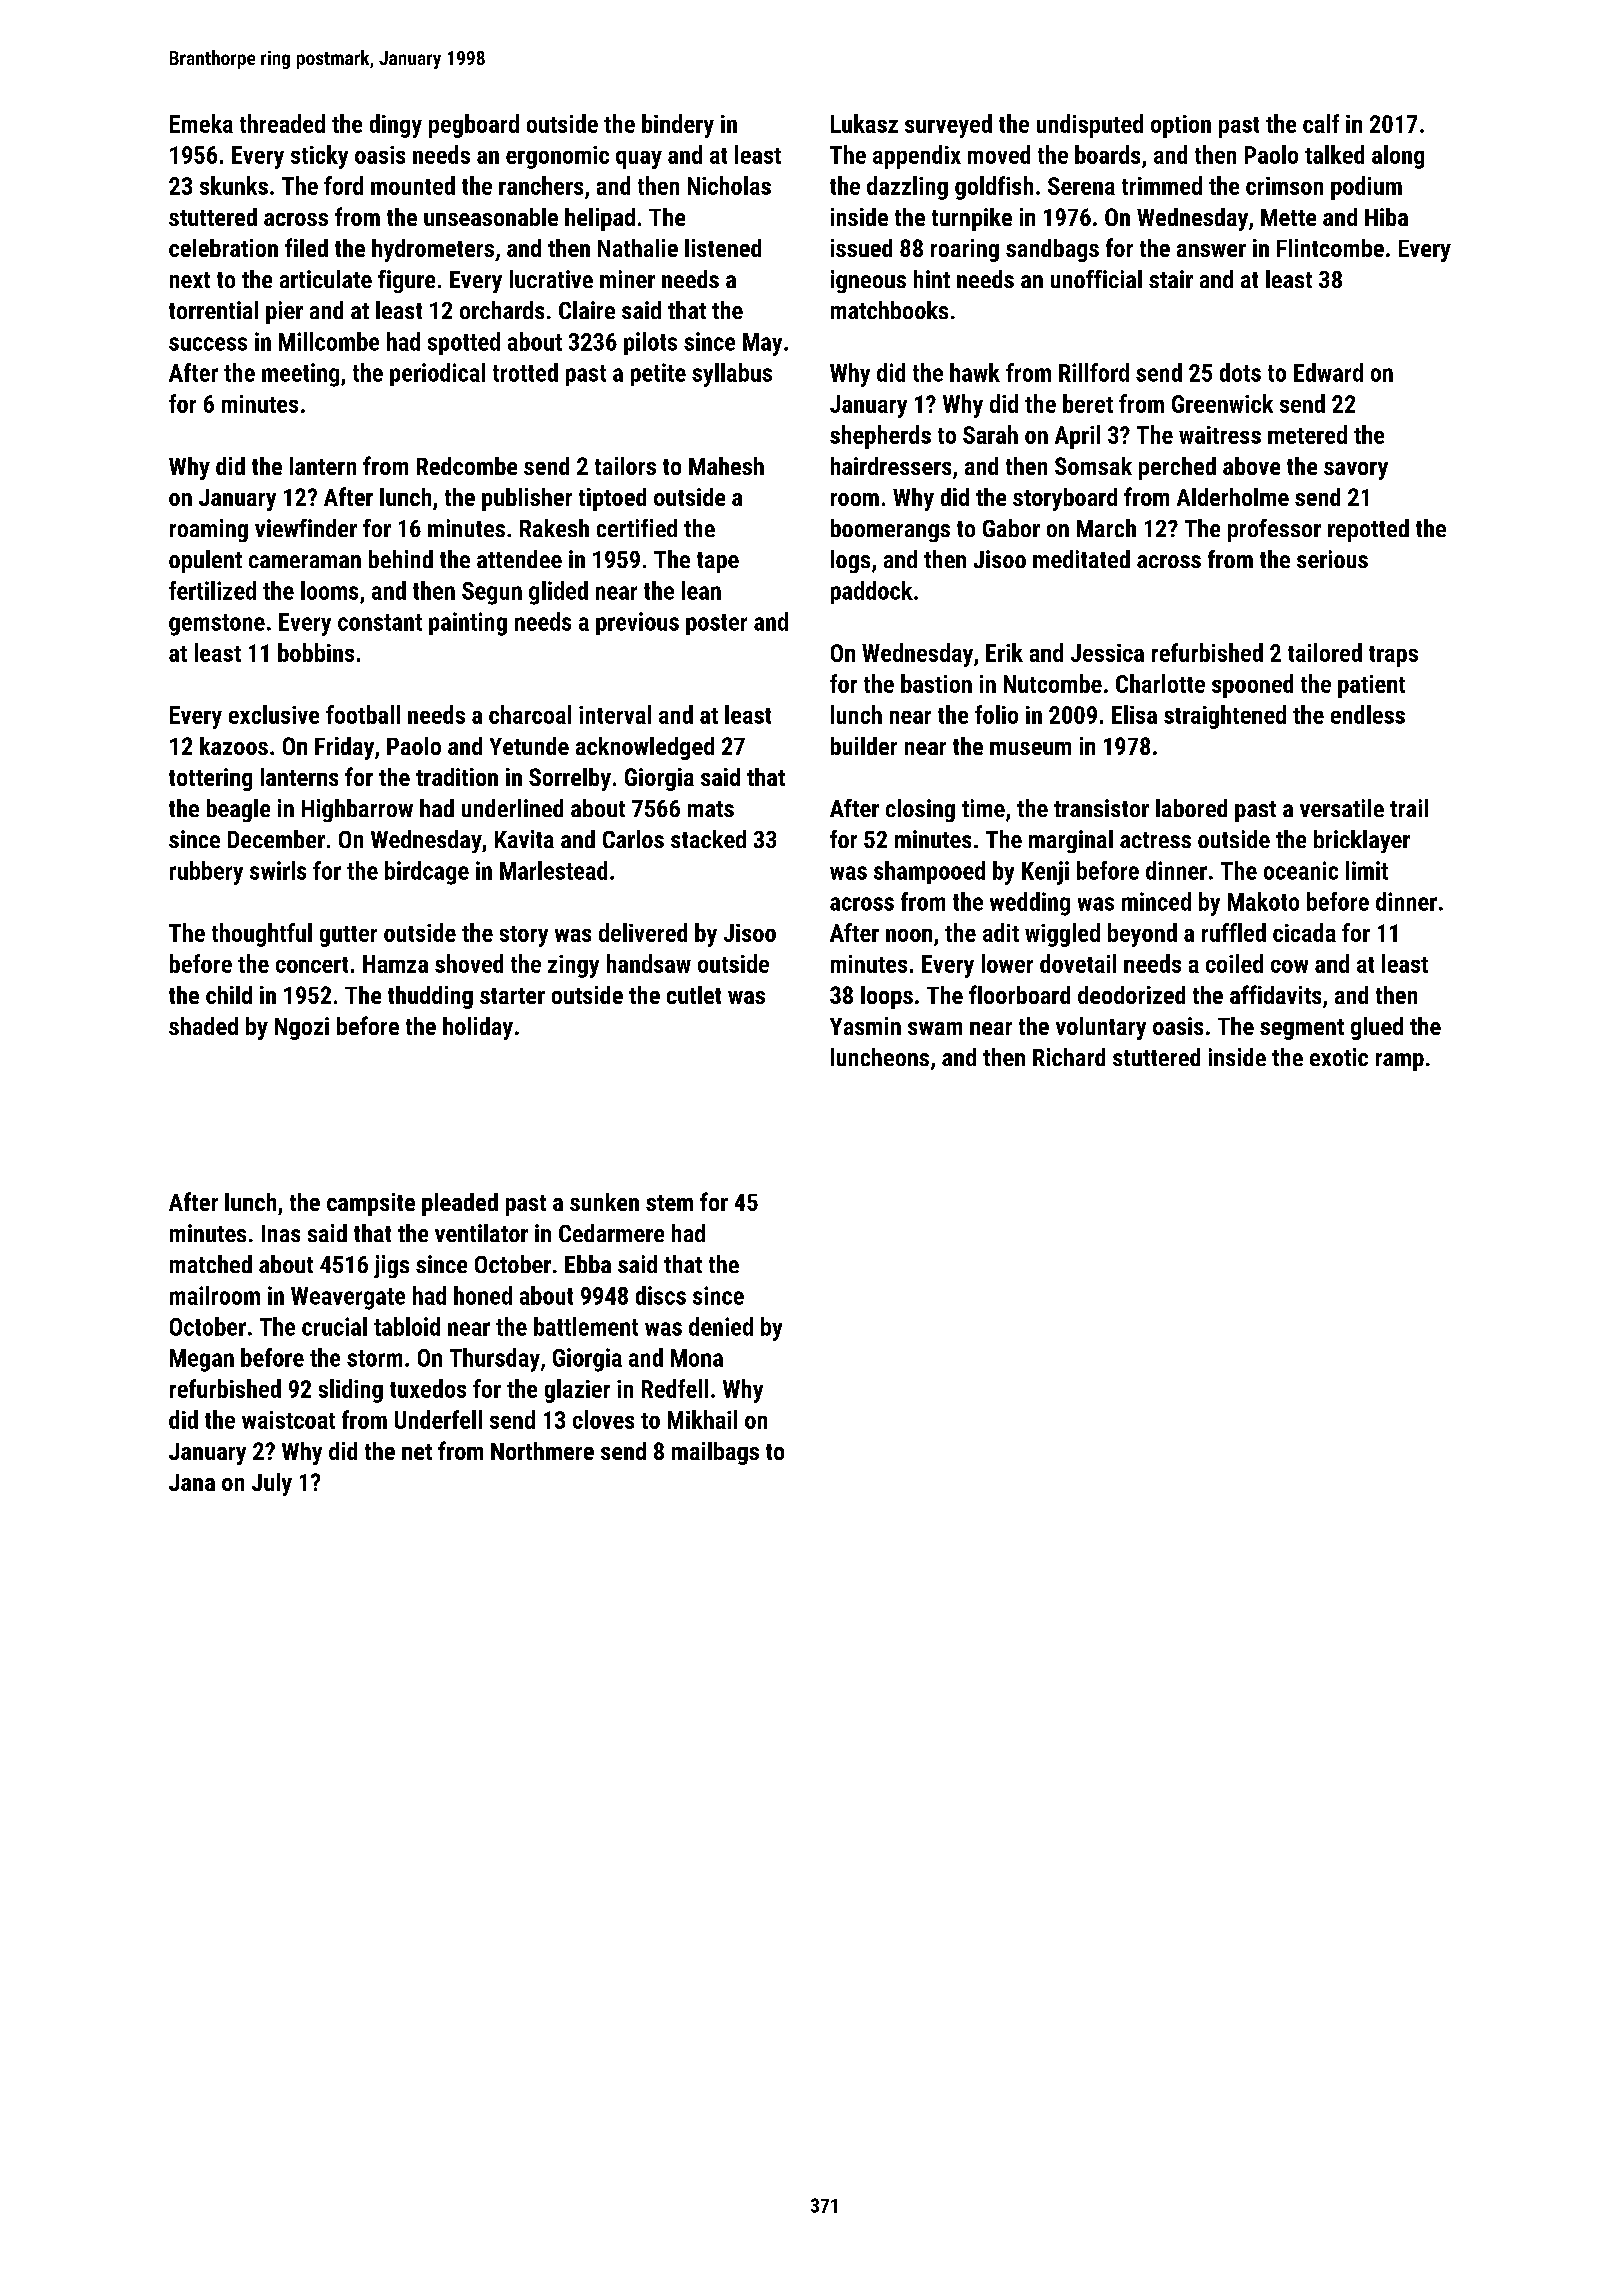 The image size is (1620, 2292). What do you see at coordinates (474, 126) in the screenshot?
I see `pegboard` at bounding box center [474, 126].
